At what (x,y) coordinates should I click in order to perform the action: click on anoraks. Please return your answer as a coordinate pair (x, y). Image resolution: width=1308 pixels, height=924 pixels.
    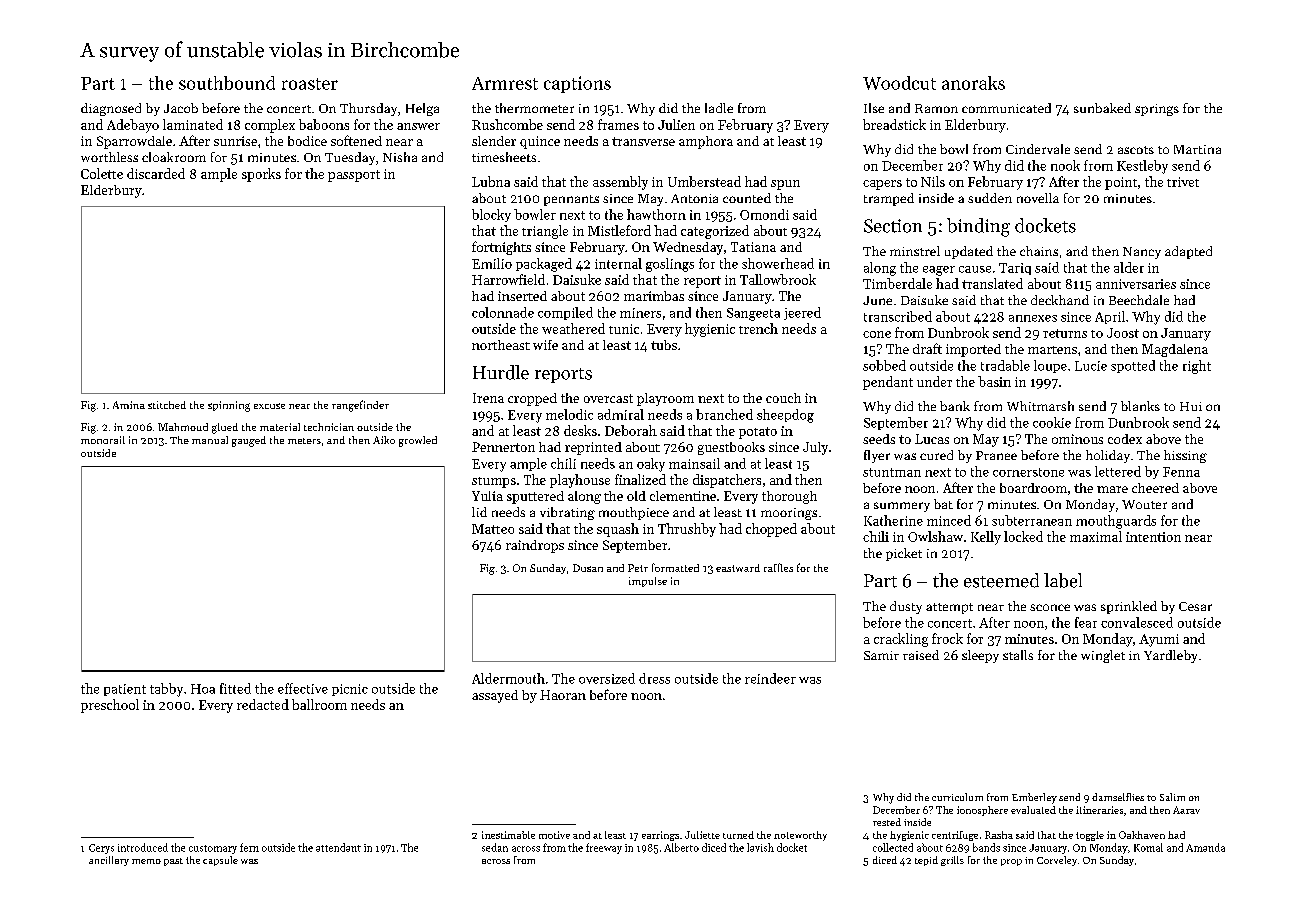
    Looking at the image, I should click on (973, 83).
